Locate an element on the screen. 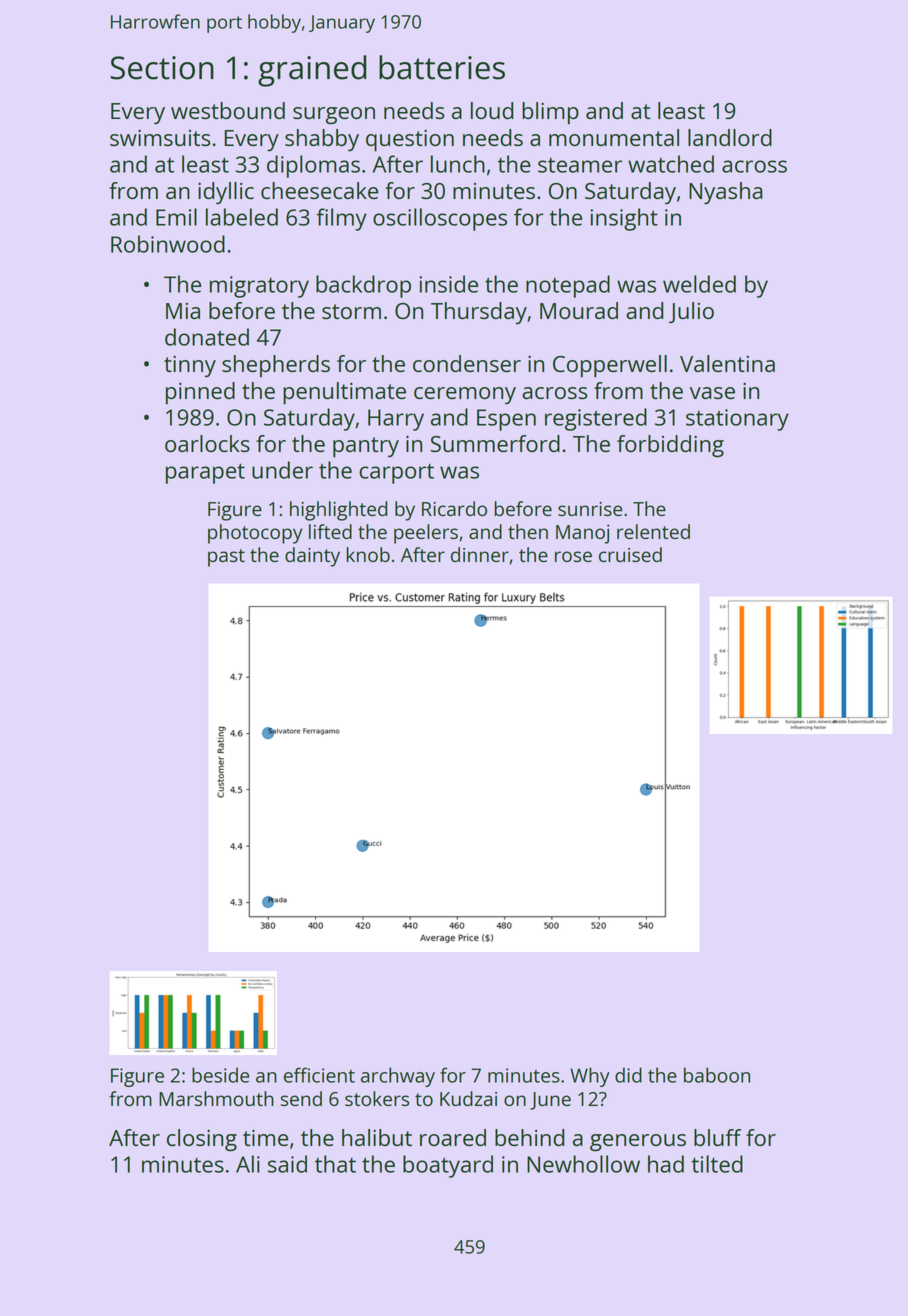 This screenshot has height=1316, width=908. landlord is located at coordinates (730, 137).
